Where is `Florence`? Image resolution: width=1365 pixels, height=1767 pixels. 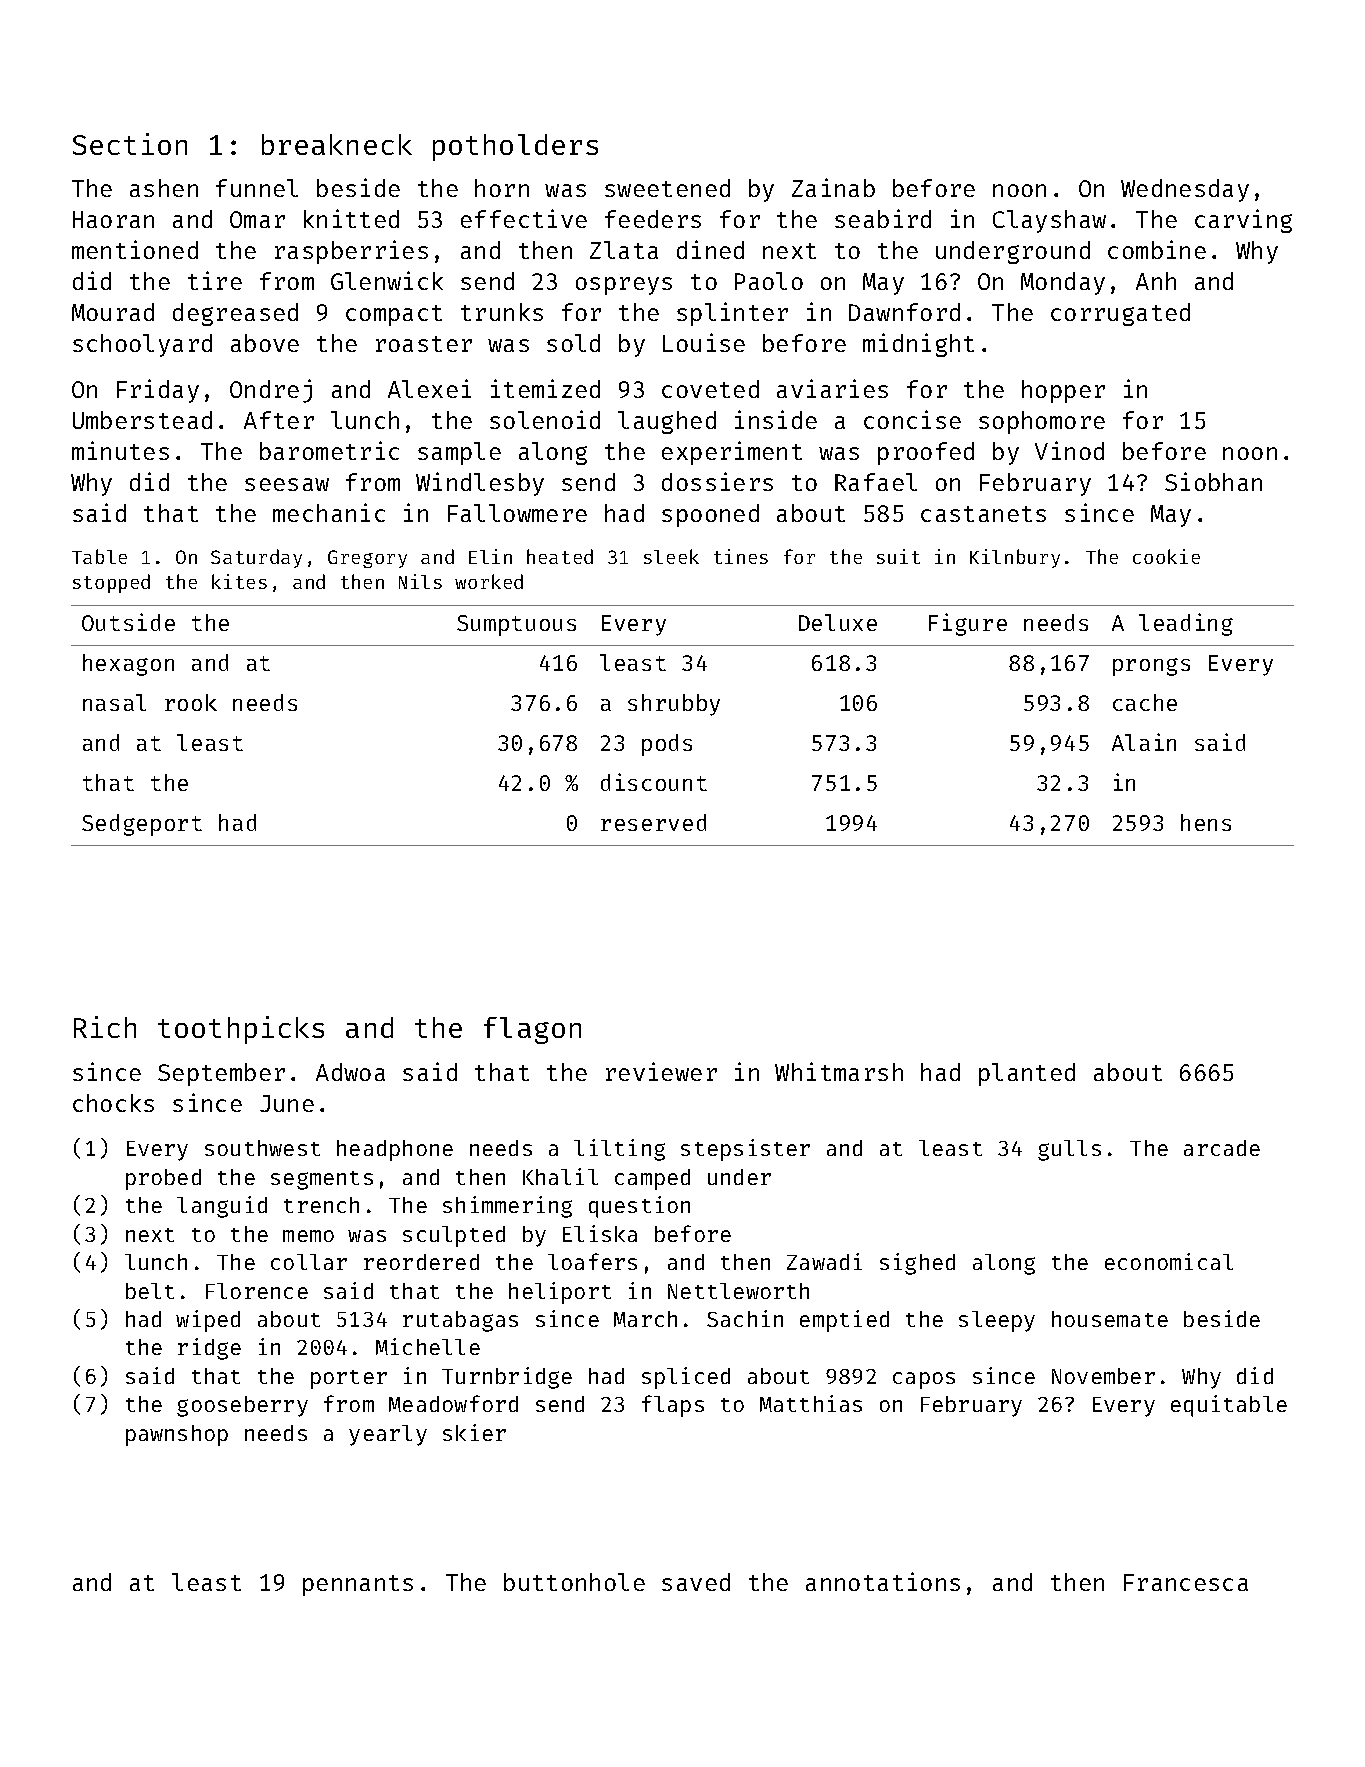 Florence is located at coordinates (257, 1291).
